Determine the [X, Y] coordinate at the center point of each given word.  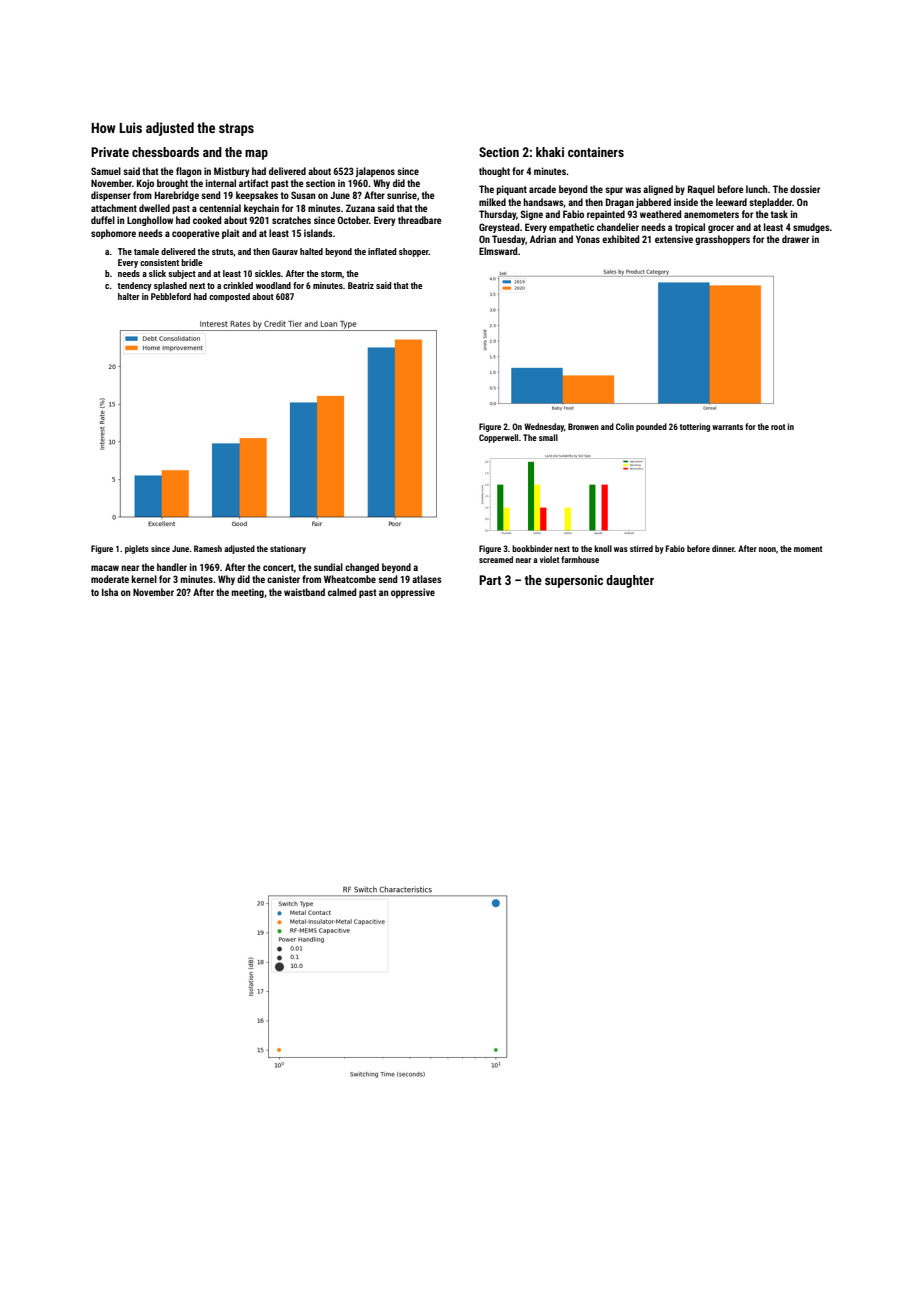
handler [172, 567]
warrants [727, 427]
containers [596, 152]
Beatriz [361, 285]
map [256, 155]
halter [129, 296]
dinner [723, 548]
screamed [496, 559]
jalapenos [375, 172]
